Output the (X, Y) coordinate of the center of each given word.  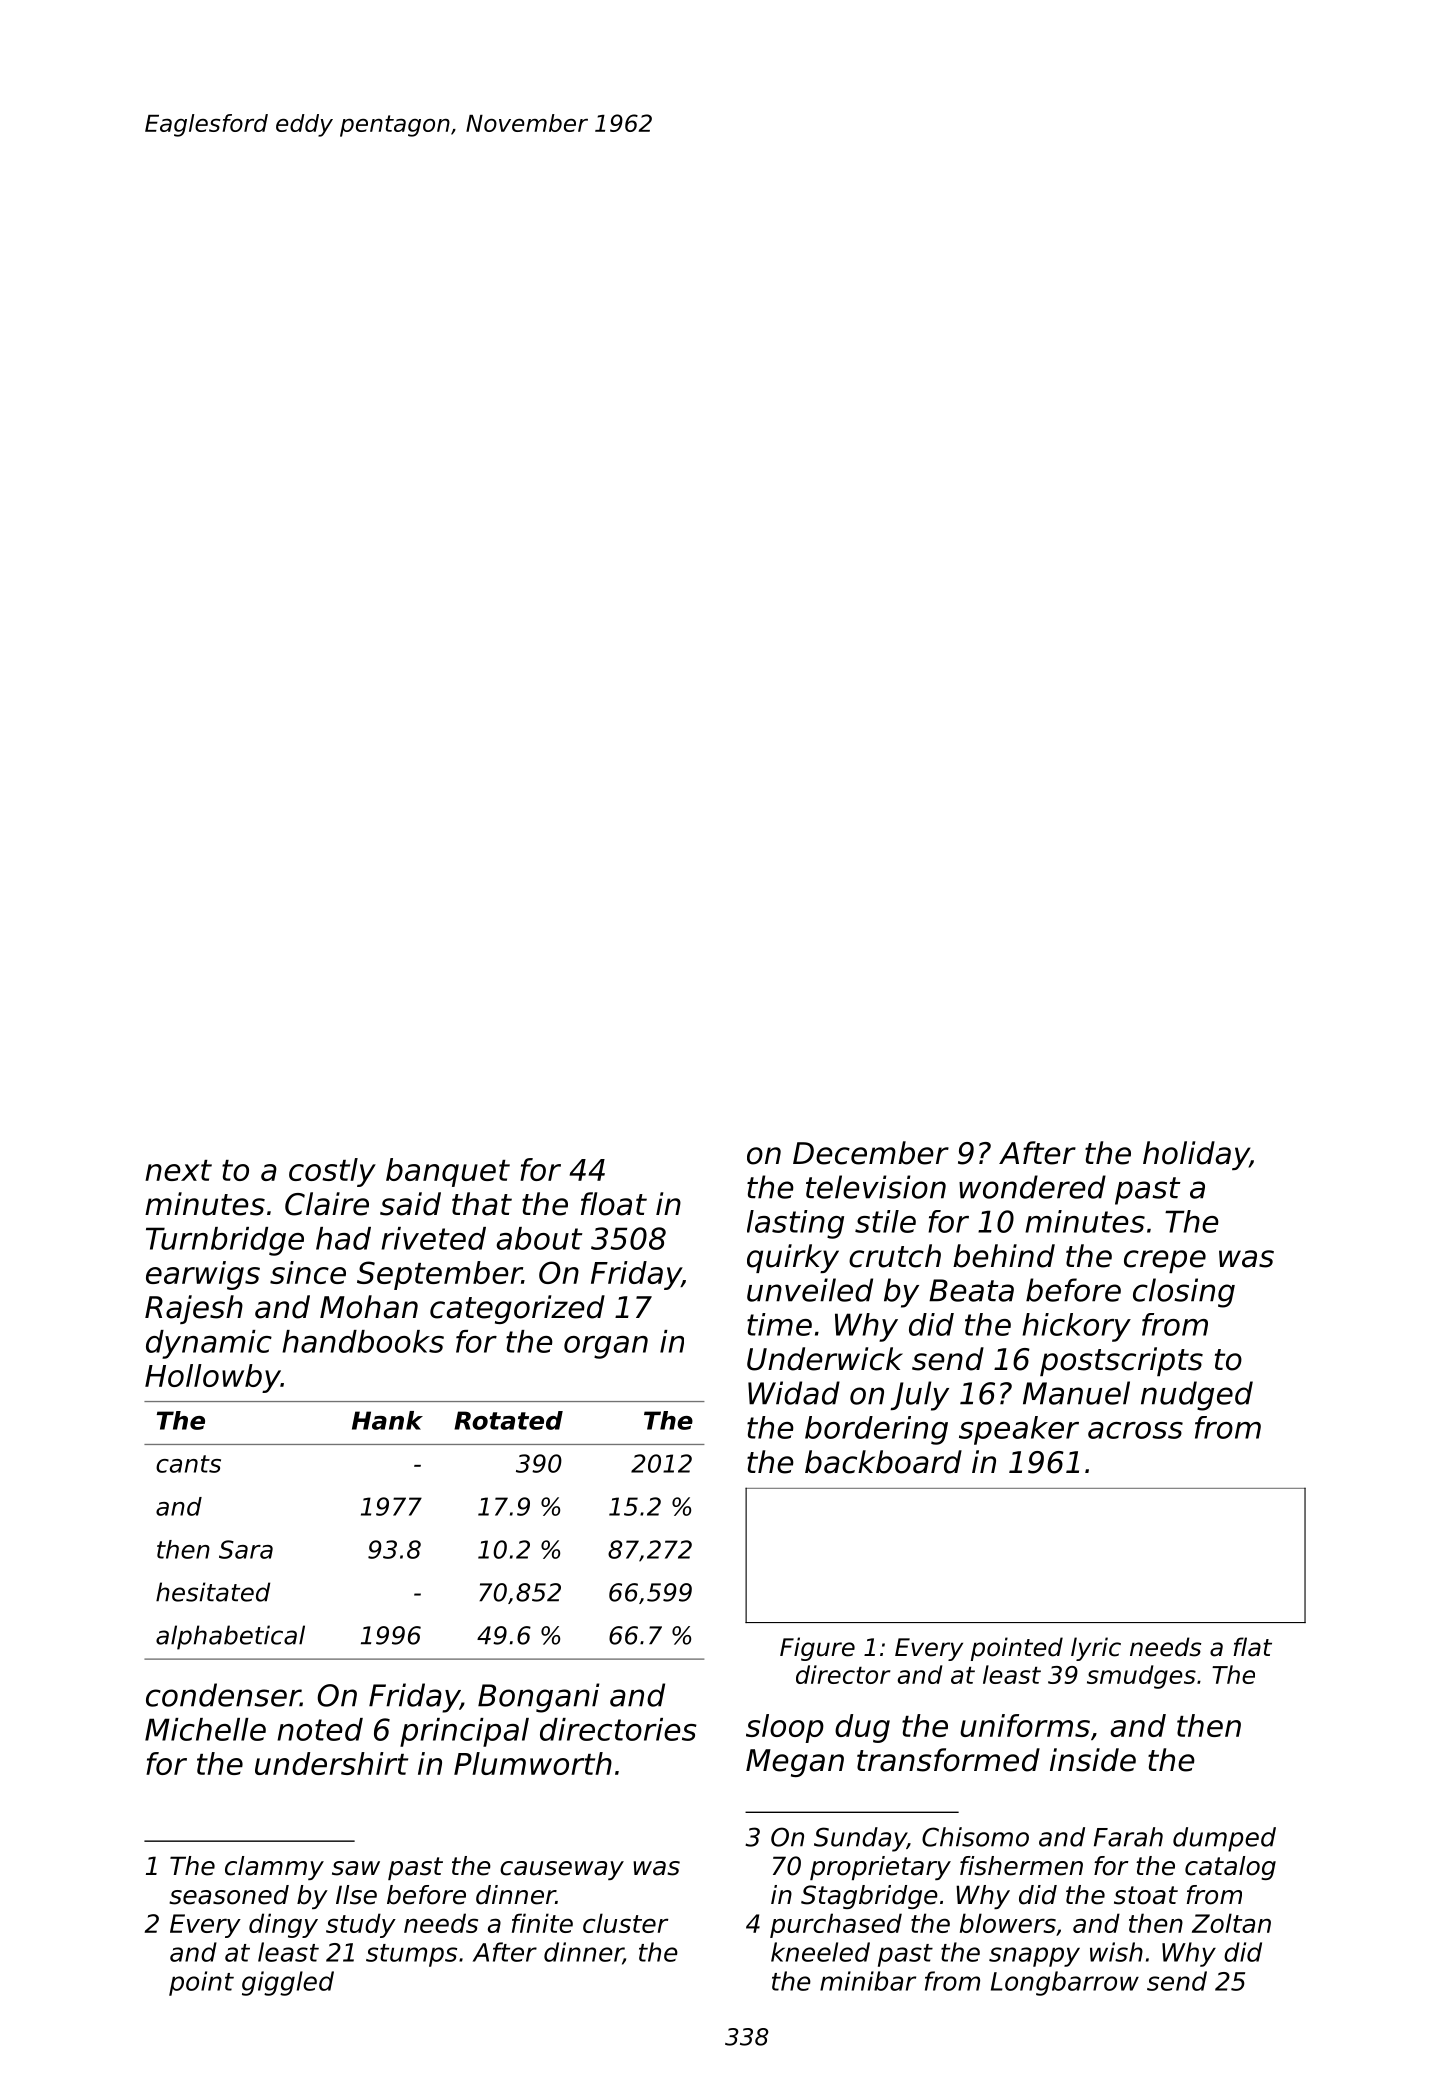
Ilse (356, 1895)
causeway (562, 1870)
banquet (448, 1172)
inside (1093, 1760)
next (178, 1170)
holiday (1196, 1155)
